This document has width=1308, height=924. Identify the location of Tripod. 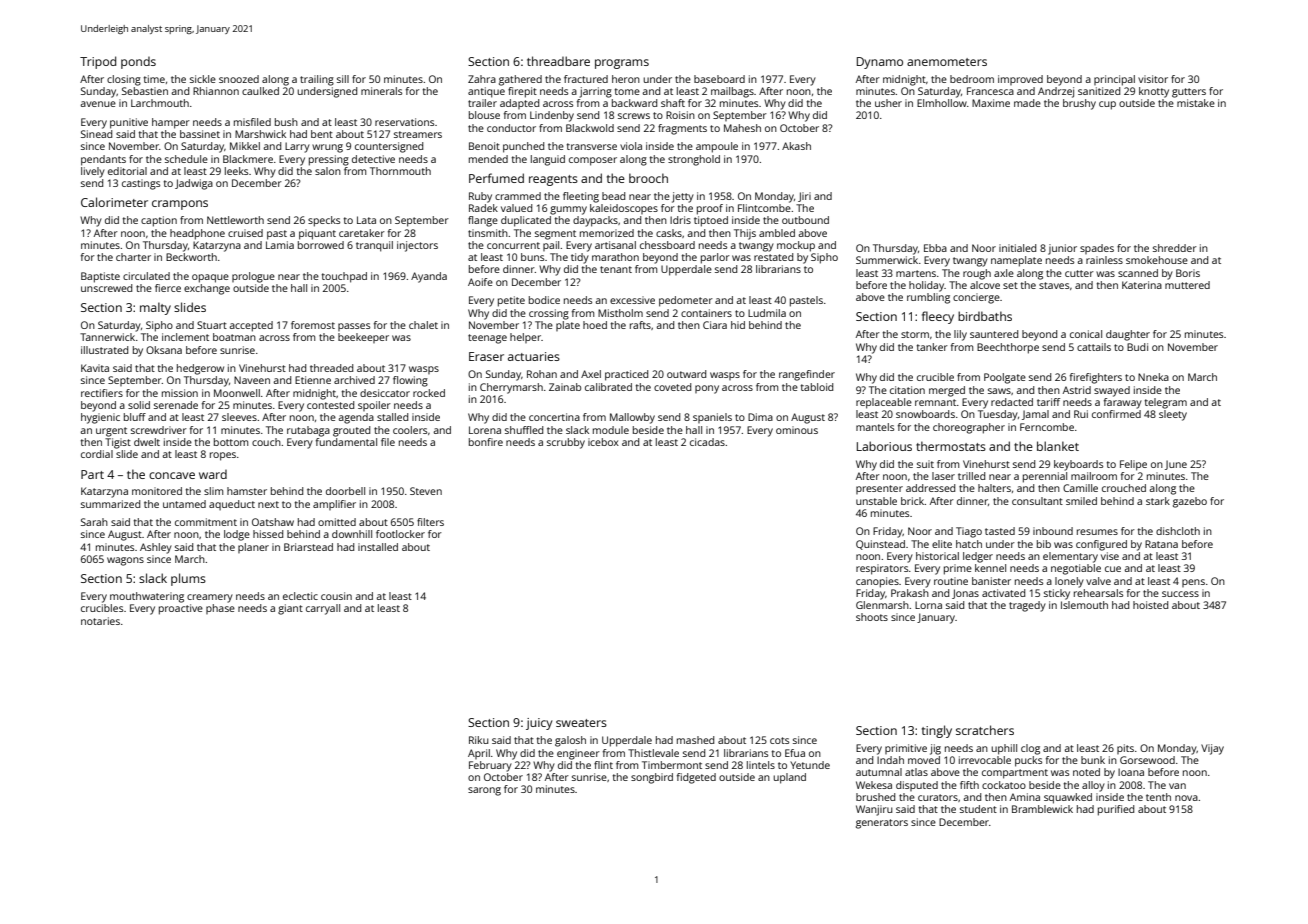
(98, 62).
